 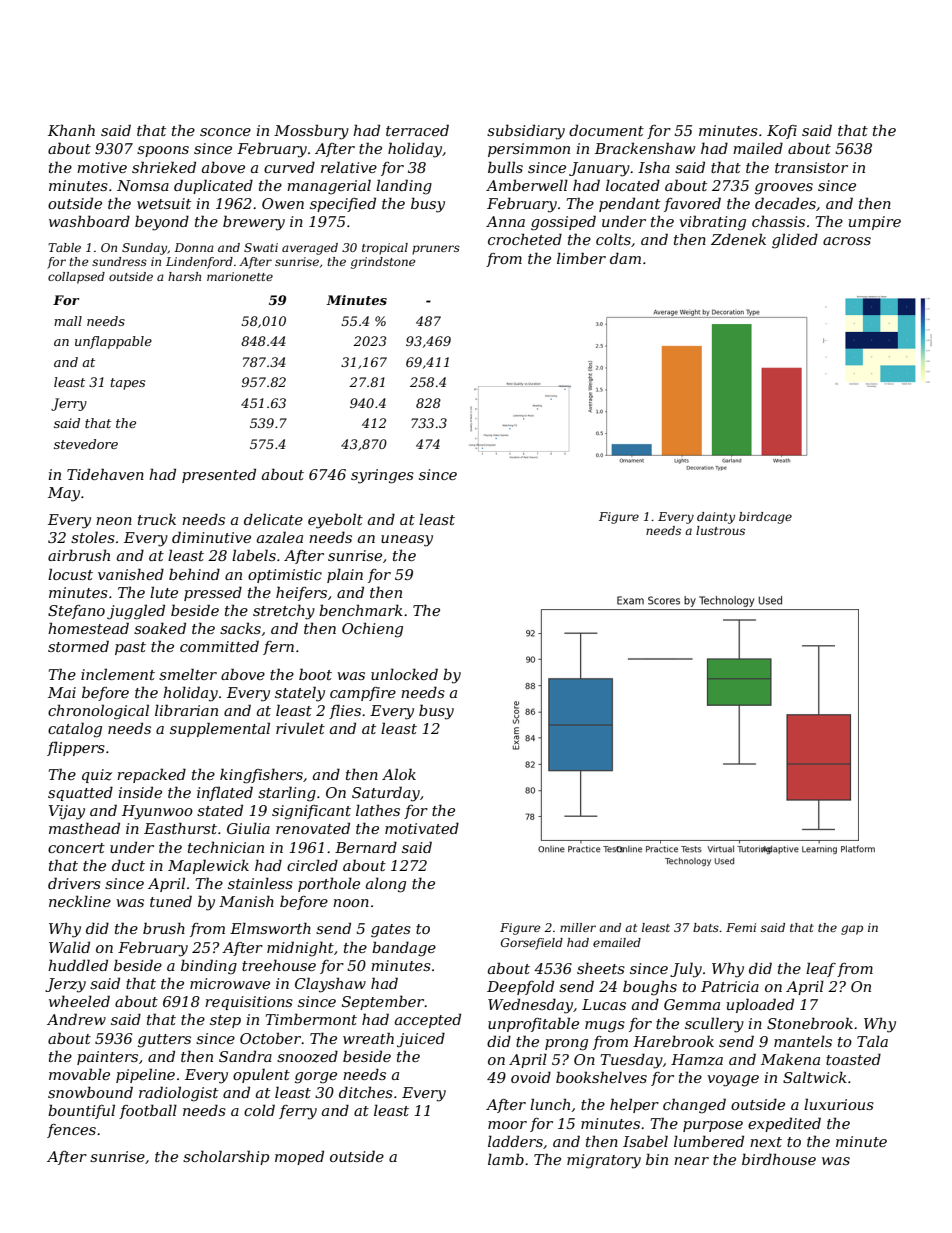 What do you see at coordinates (875, 223) in the document?
I see `umpire` at bounding box center [875, 223].
